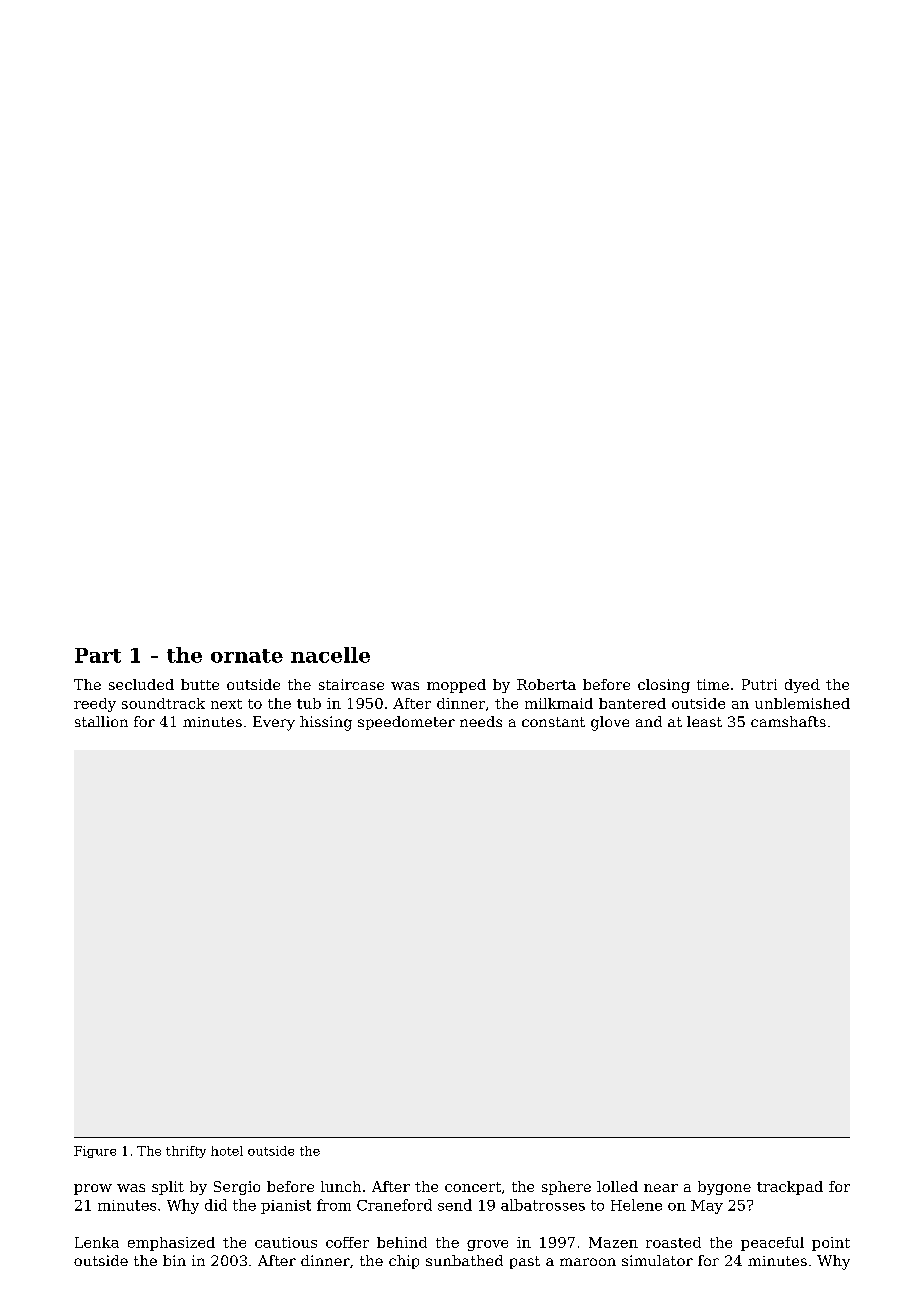  What do you see at coordinates (704, 721) in the image?
I see `least` at bounding box center [704, 721].
